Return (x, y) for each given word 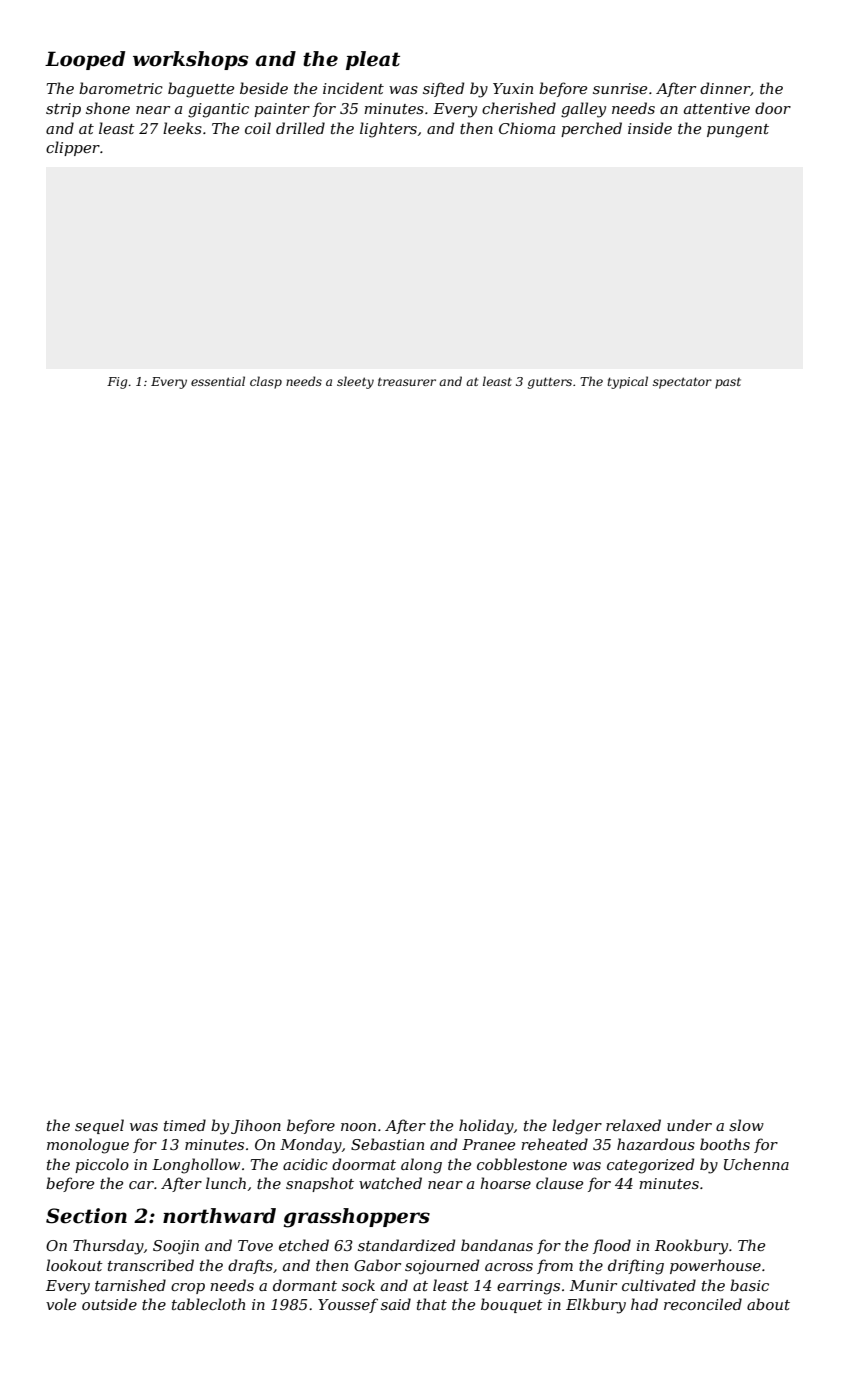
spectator (682, 383)
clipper (73, 148)
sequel (99, 1126)
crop (188, 1288)
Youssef (348, 1305)
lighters (388, 130)
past (728, 383)
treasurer (407, 382)
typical (627, 382)
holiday (486, 1127)
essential (218, 381)
